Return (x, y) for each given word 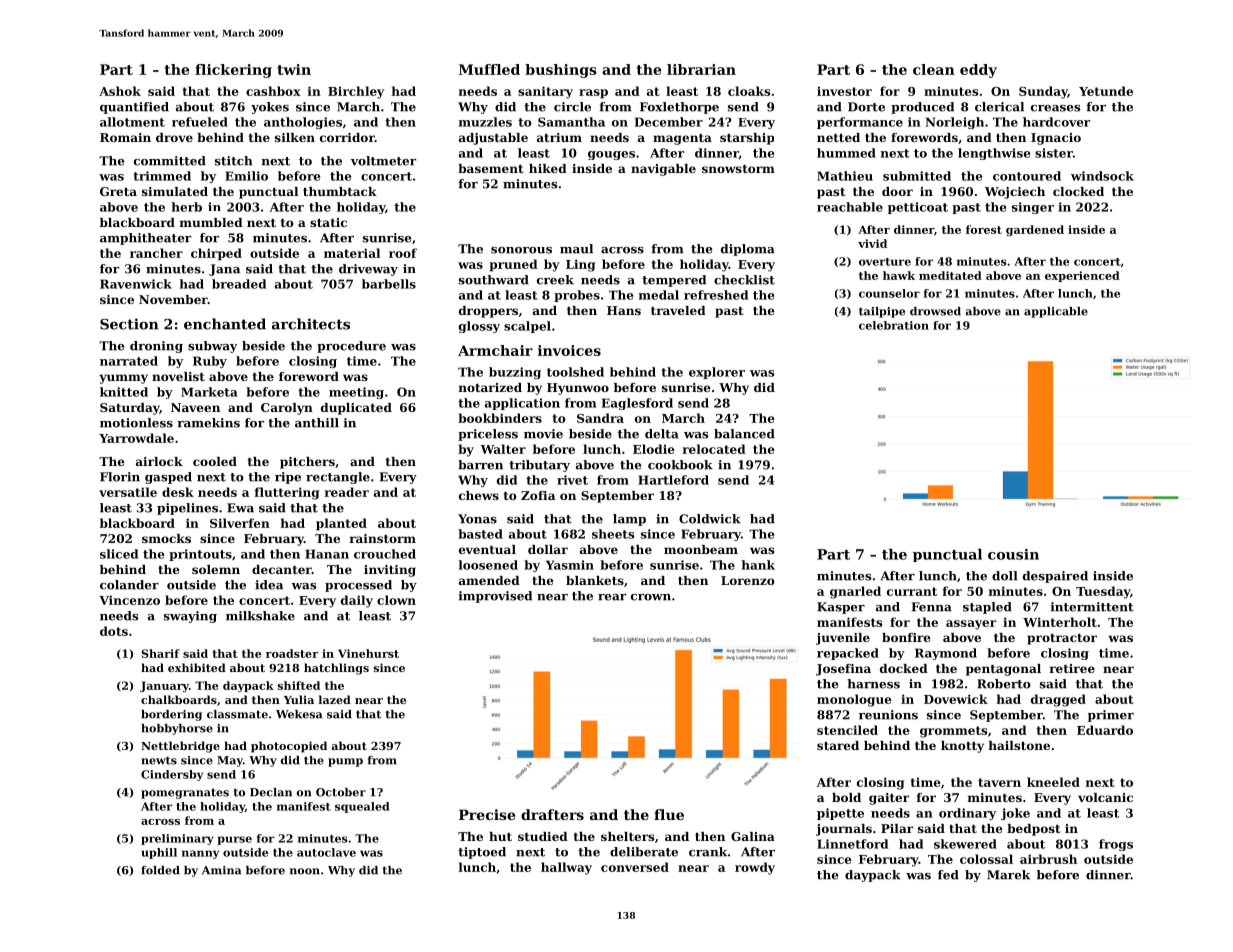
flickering (233, 71)
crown (651, 597)
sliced (119, 554)
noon (305, 871)
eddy (978, 71)
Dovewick (956, 699)
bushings (561, 71)
